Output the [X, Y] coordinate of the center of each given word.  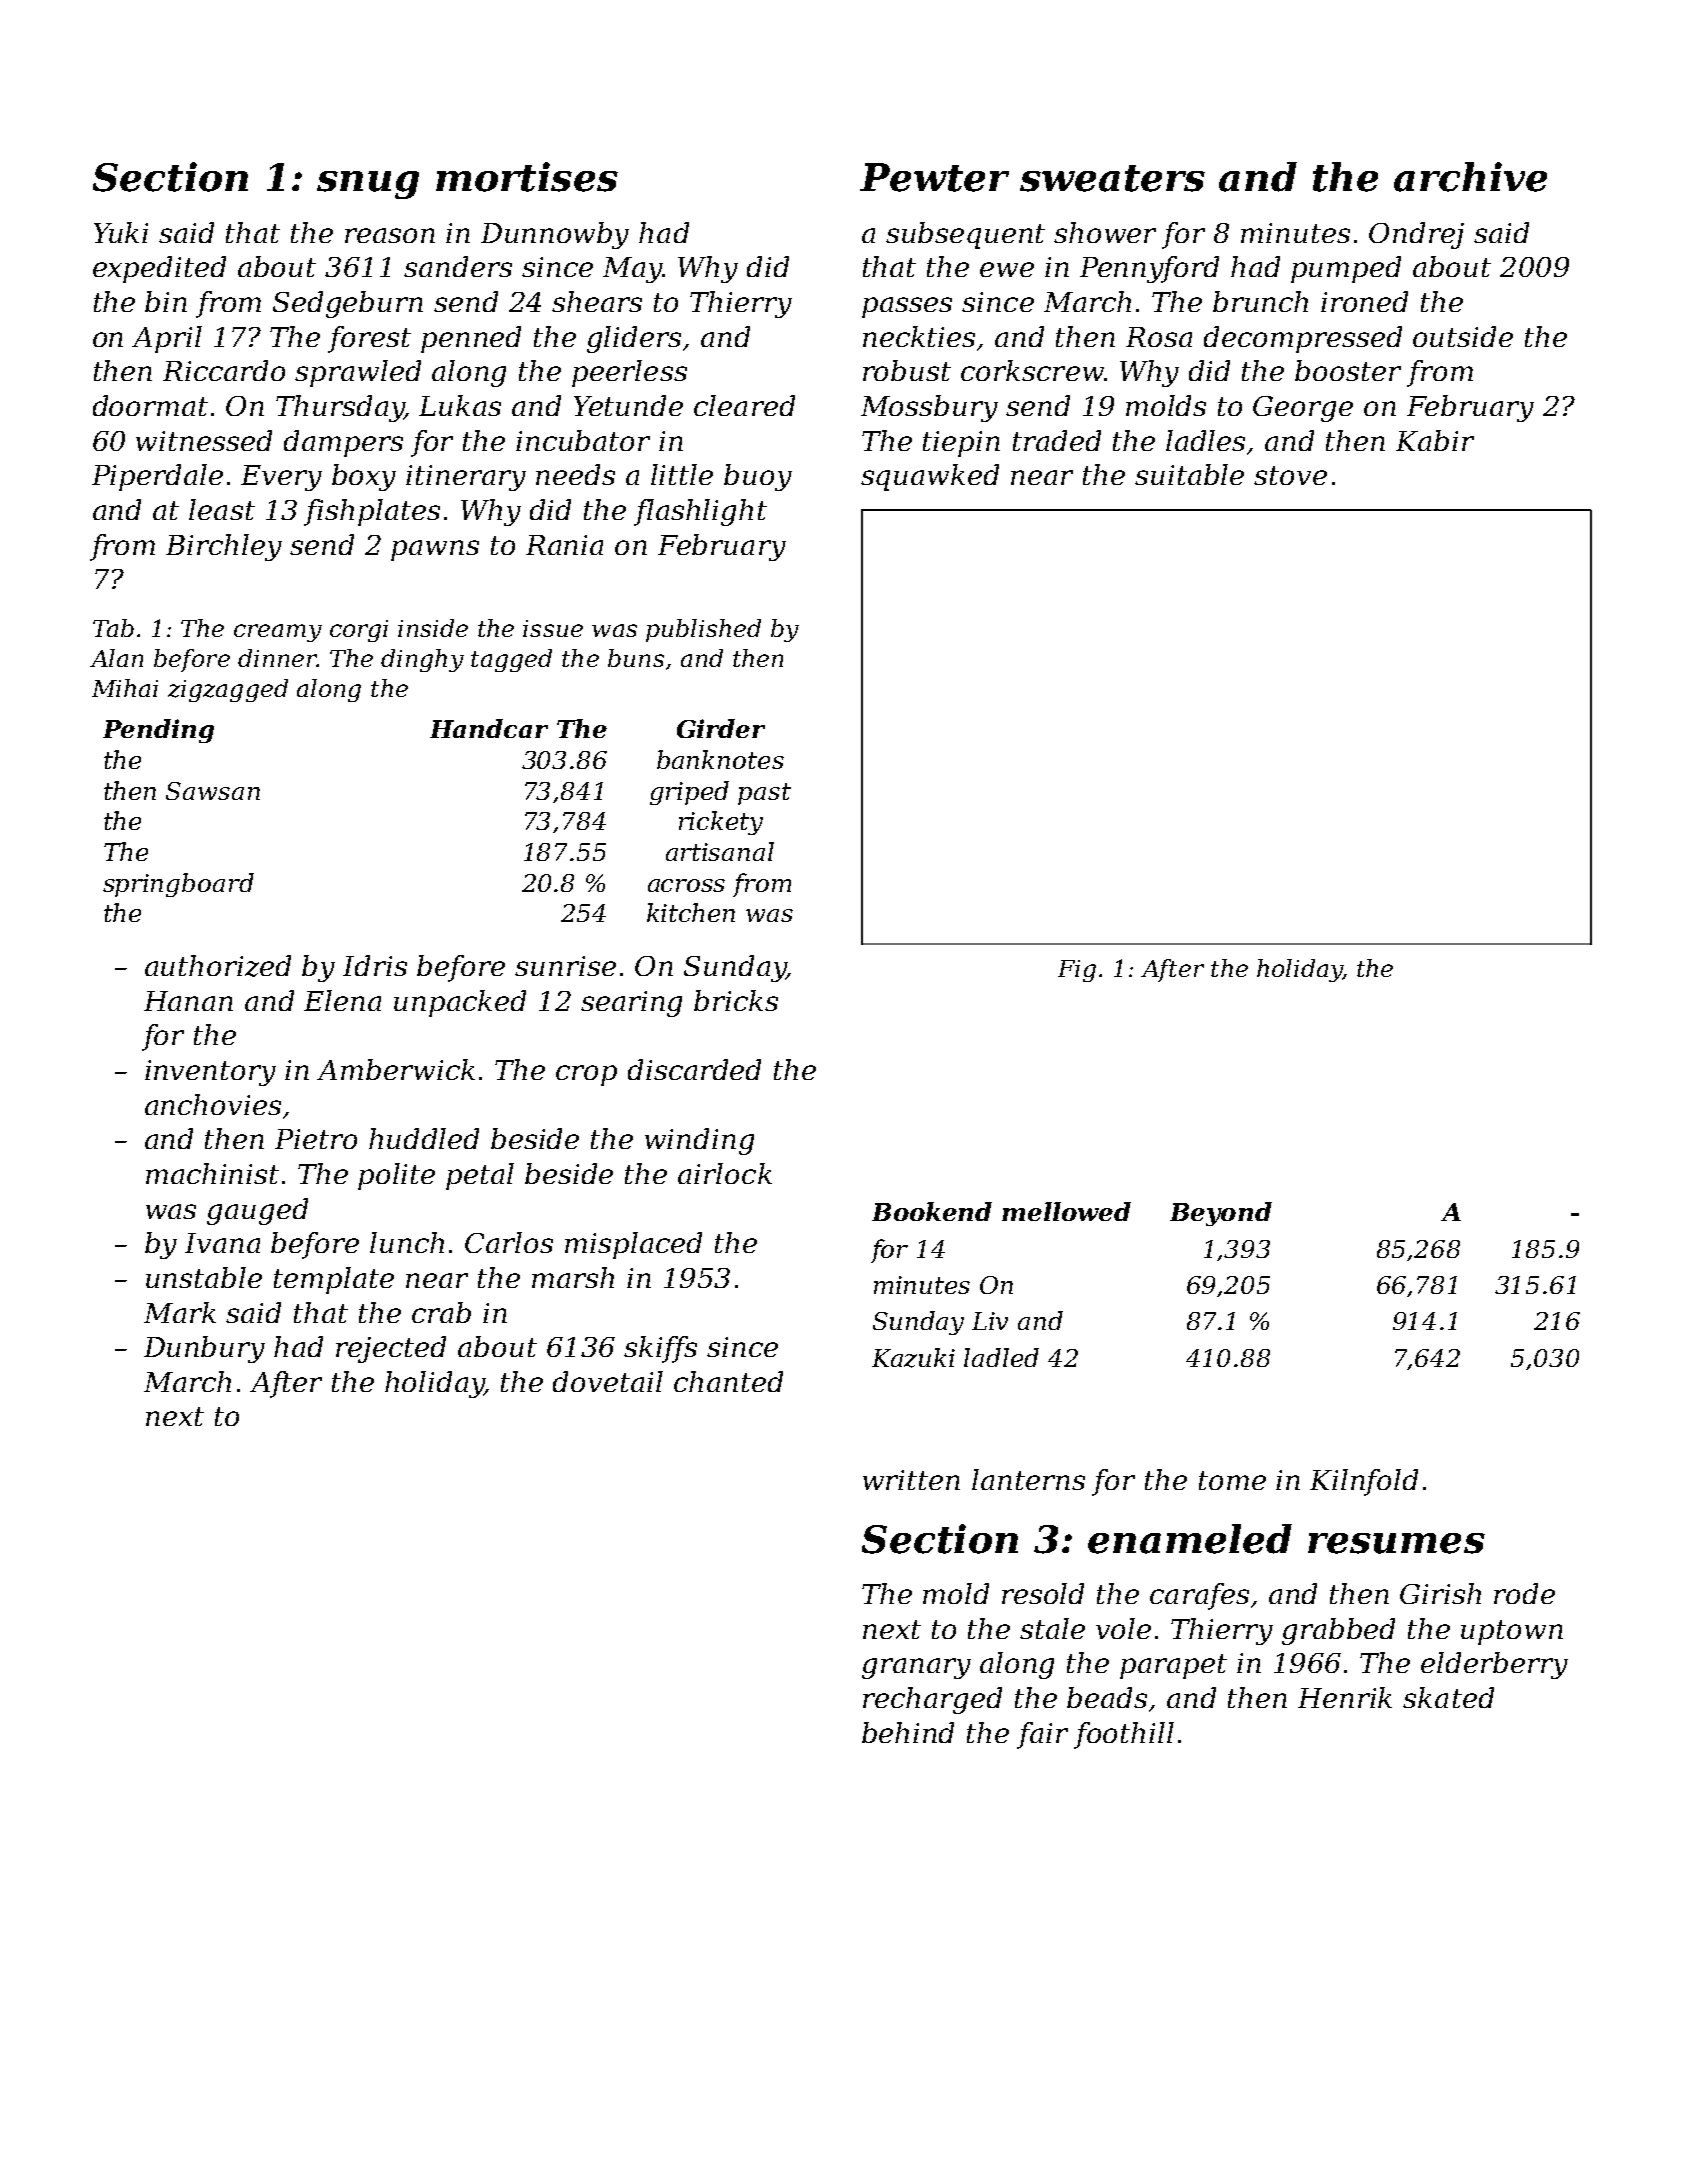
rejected [391, 1349]
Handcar [489, 728]
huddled [424, 1138]
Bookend [932, 1211]
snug [368, 185]
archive [1470, 177]
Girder [721, 728]
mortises [527, 177]
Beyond [1221, 1214]
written [911, 1480]
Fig [1077, 971]
